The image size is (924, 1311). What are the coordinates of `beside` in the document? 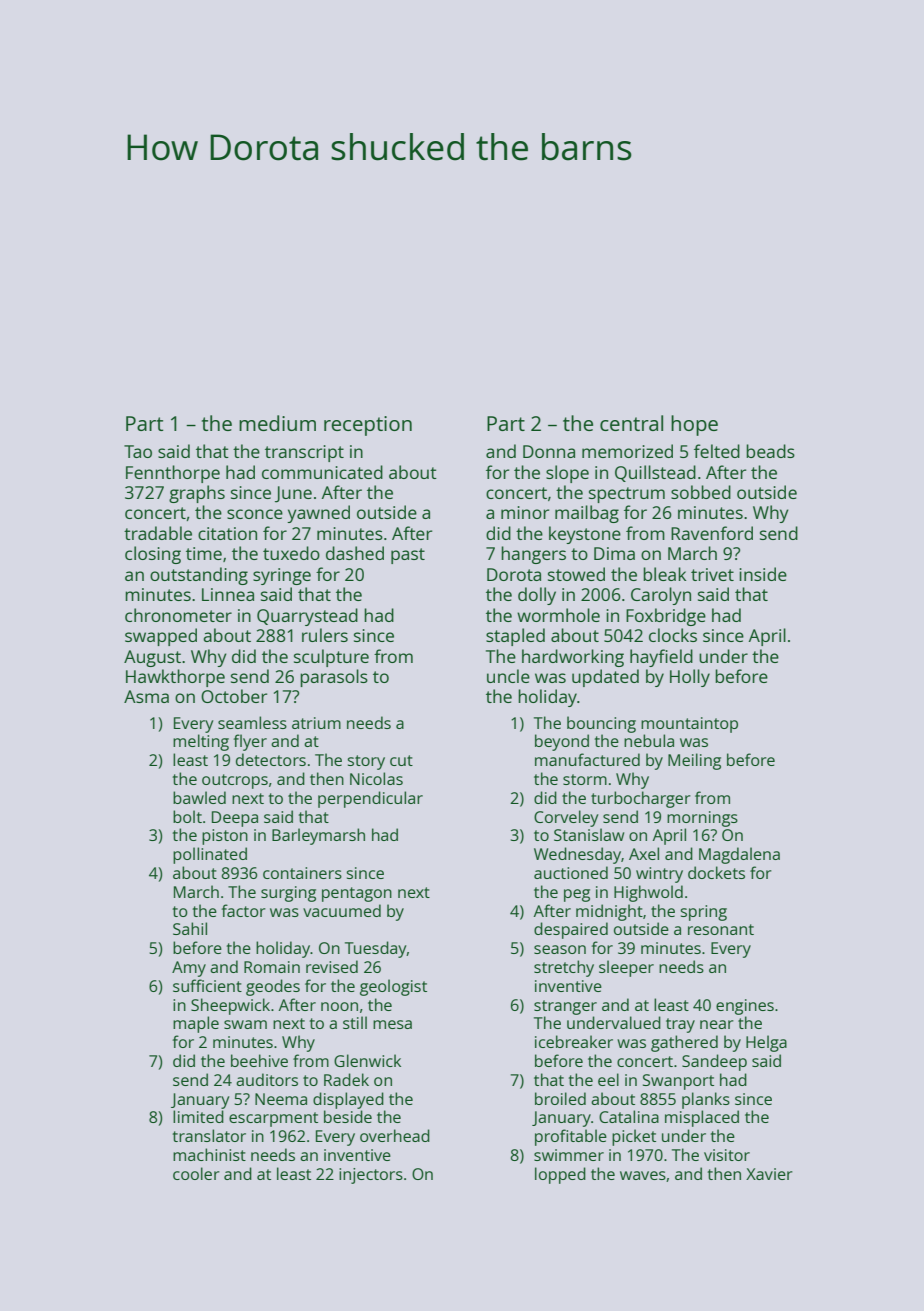 It's located at (348, 1116).
